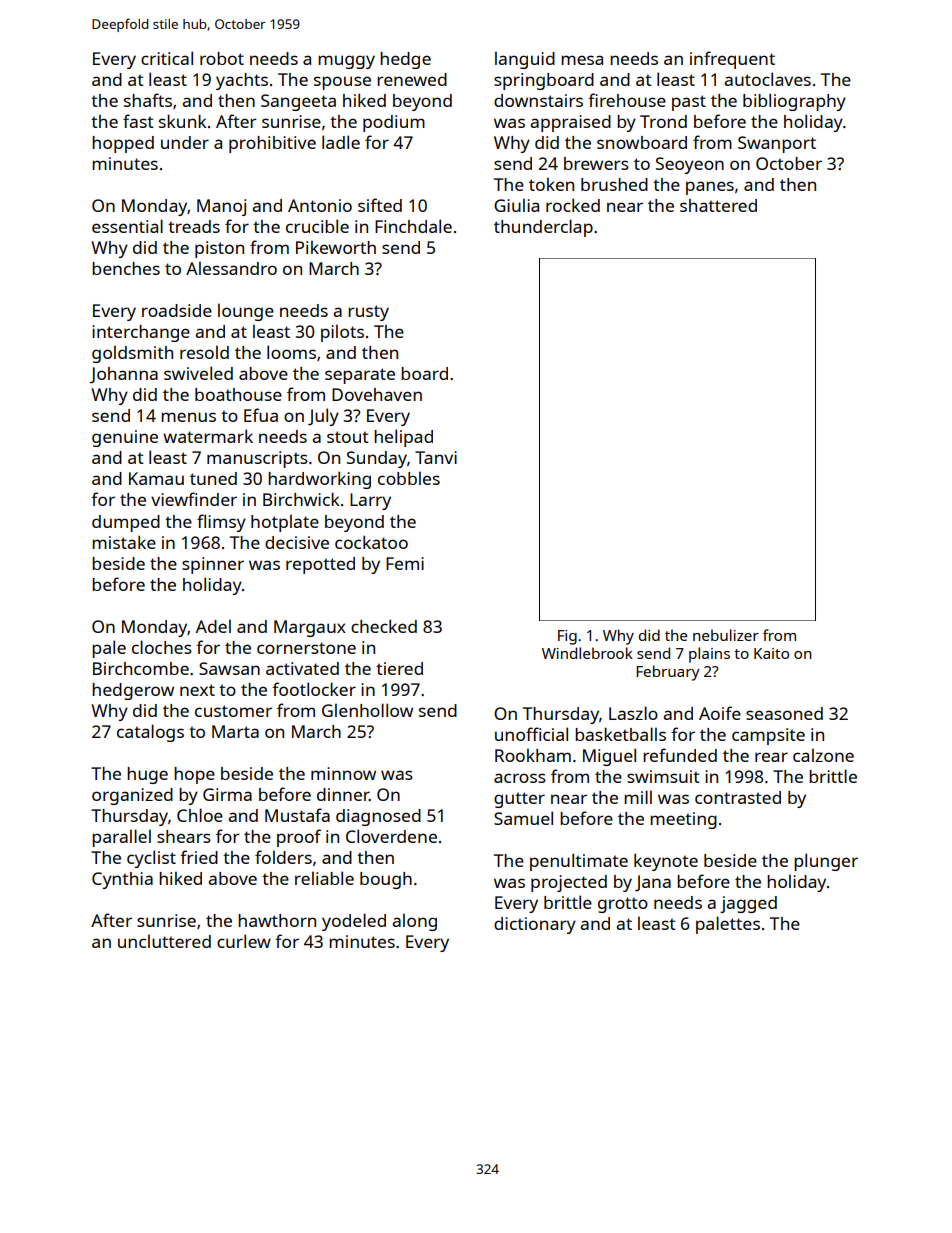 The image size is (952, 1233). Describe the element at coordinates (531, 734) in the page. I see `unofficial` at that location.
